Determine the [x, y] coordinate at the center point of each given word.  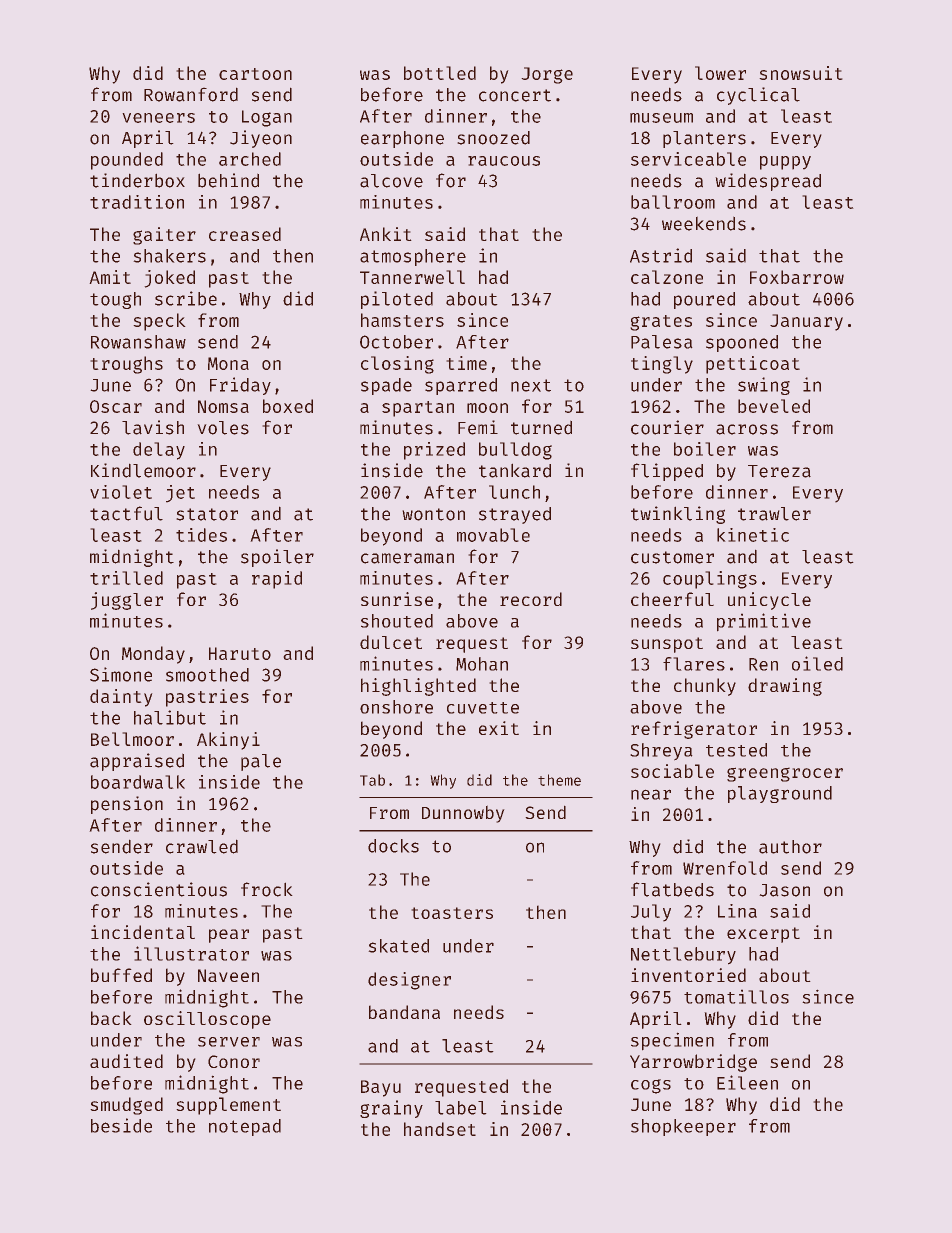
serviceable [688, 159]
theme [559, 780]
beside [121, 1125]
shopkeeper [683, 1127]
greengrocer [785, 774]
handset [440, 1129]
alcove [391, 181]
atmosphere [413, 257]
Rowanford [191, 94]
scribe [186, 298]
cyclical [758, 96]
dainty [121, 698]
